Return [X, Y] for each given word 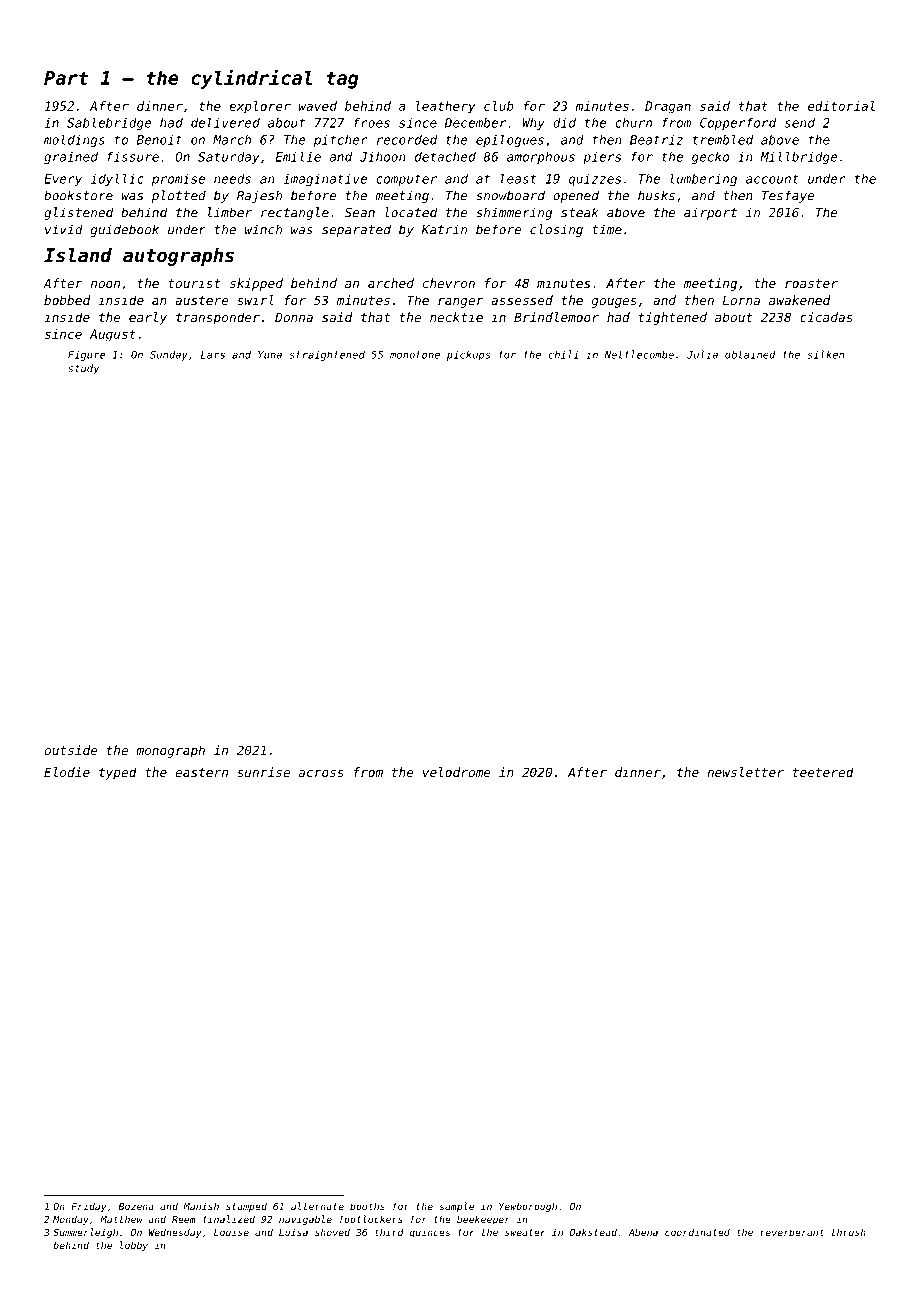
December [475, 123]
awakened [799, 300]
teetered [823, 772]
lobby [134, 1246]
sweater [525, 1232]
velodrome [457, 772]
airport [710, 213]
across [321, 773]
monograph [170, 751]
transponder [218, 318]
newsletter [745, 772]
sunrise [263, 772]
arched [391, 283]
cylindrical [251, 79]
